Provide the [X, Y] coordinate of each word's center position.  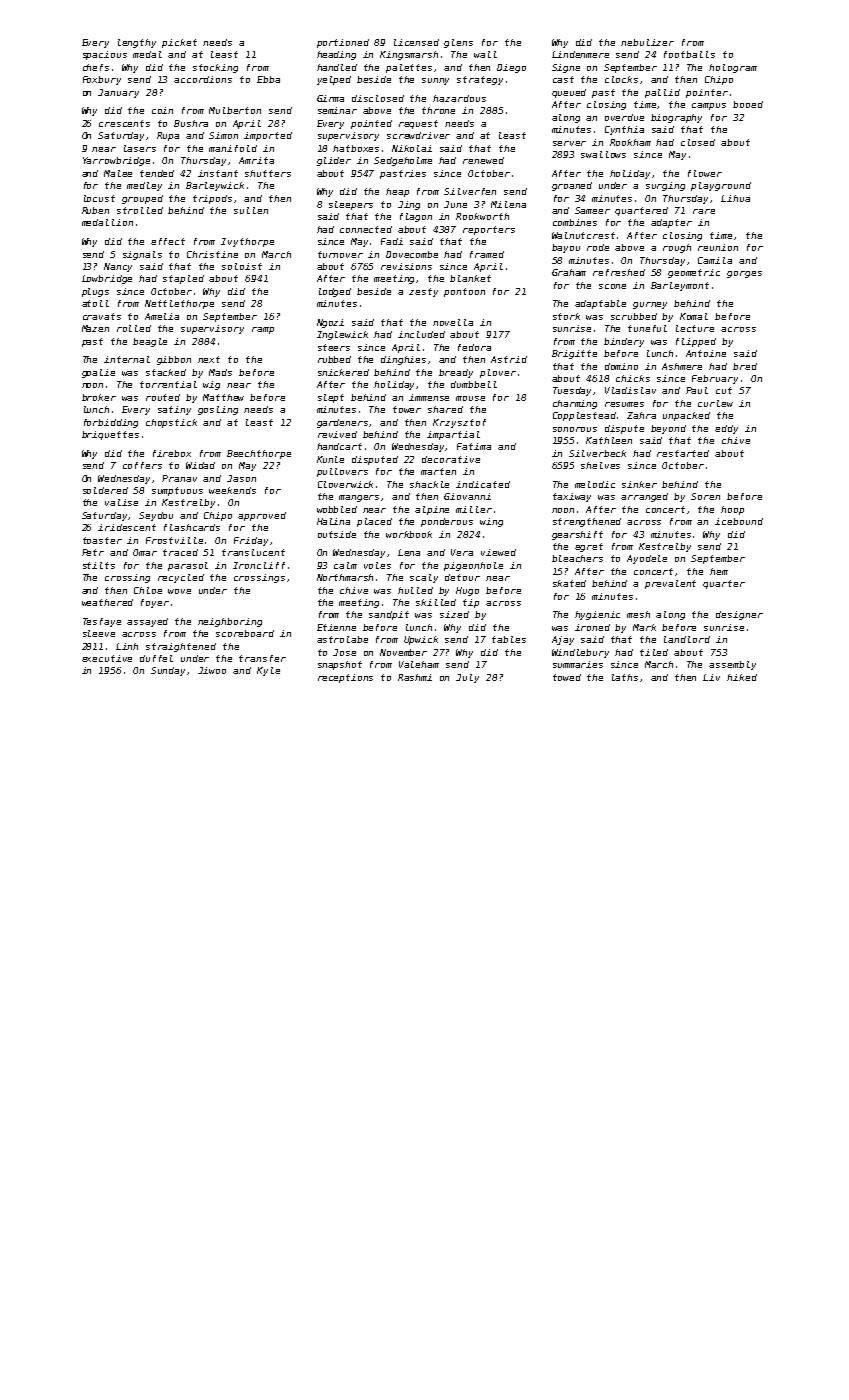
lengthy [137, 43]
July [467, 678]
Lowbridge [107, 279]
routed [163, 397]
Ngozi [330, 323]
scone [612, 286]
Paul [697, 390]
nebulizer [647, 42]
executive [107, 658]
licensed [416, 42]
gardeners [343, 423]
